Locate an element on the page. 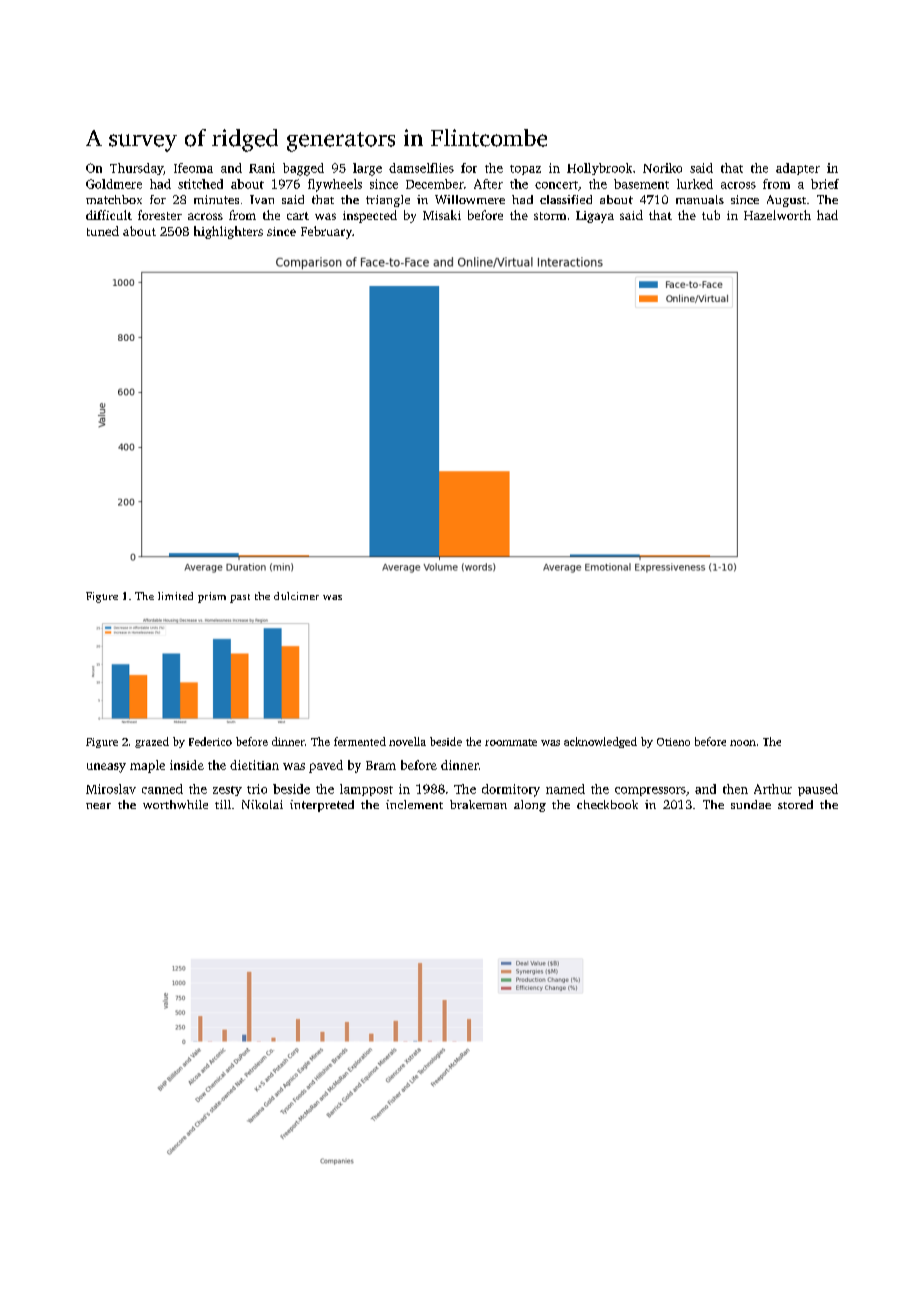 This image has height=1308, width=924. classified is located at coordinates (566, 199).
